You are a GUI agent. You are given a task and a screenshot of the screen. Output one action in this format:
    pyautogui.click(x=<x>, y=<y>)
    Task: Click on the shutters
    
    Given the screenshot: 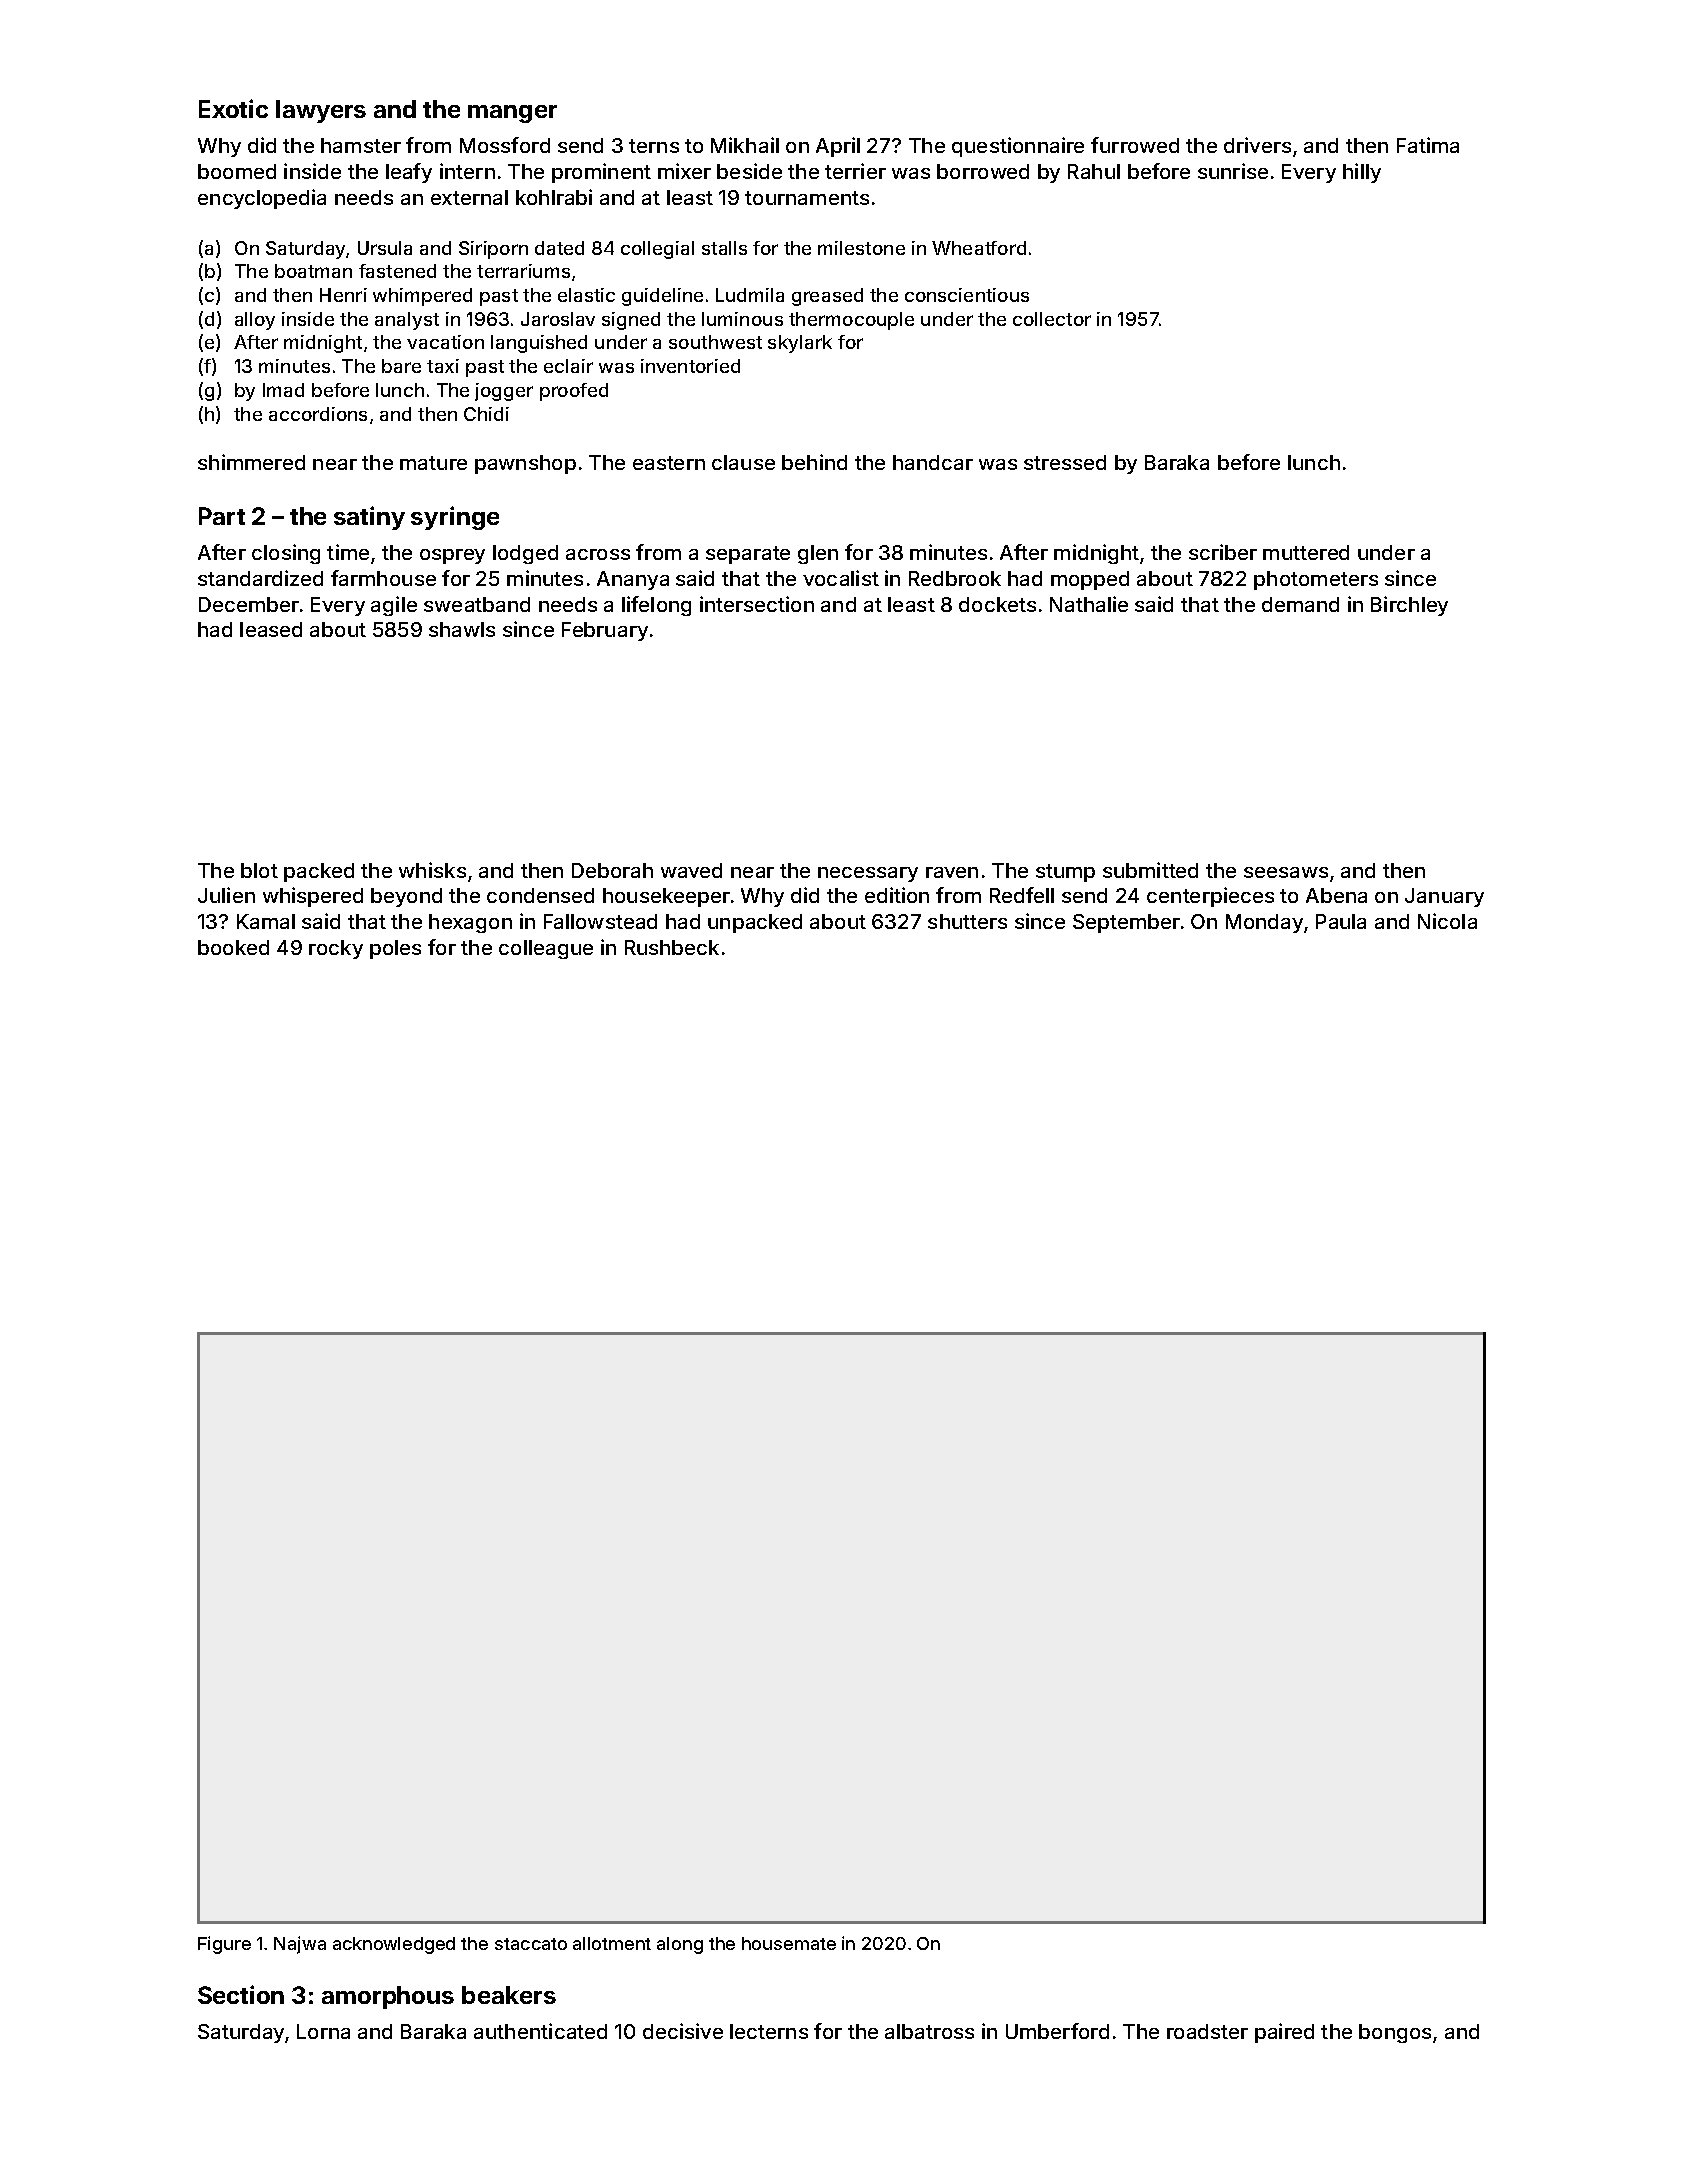 What is the action you would take?
    pyautogui.click(x=967, y=921)
